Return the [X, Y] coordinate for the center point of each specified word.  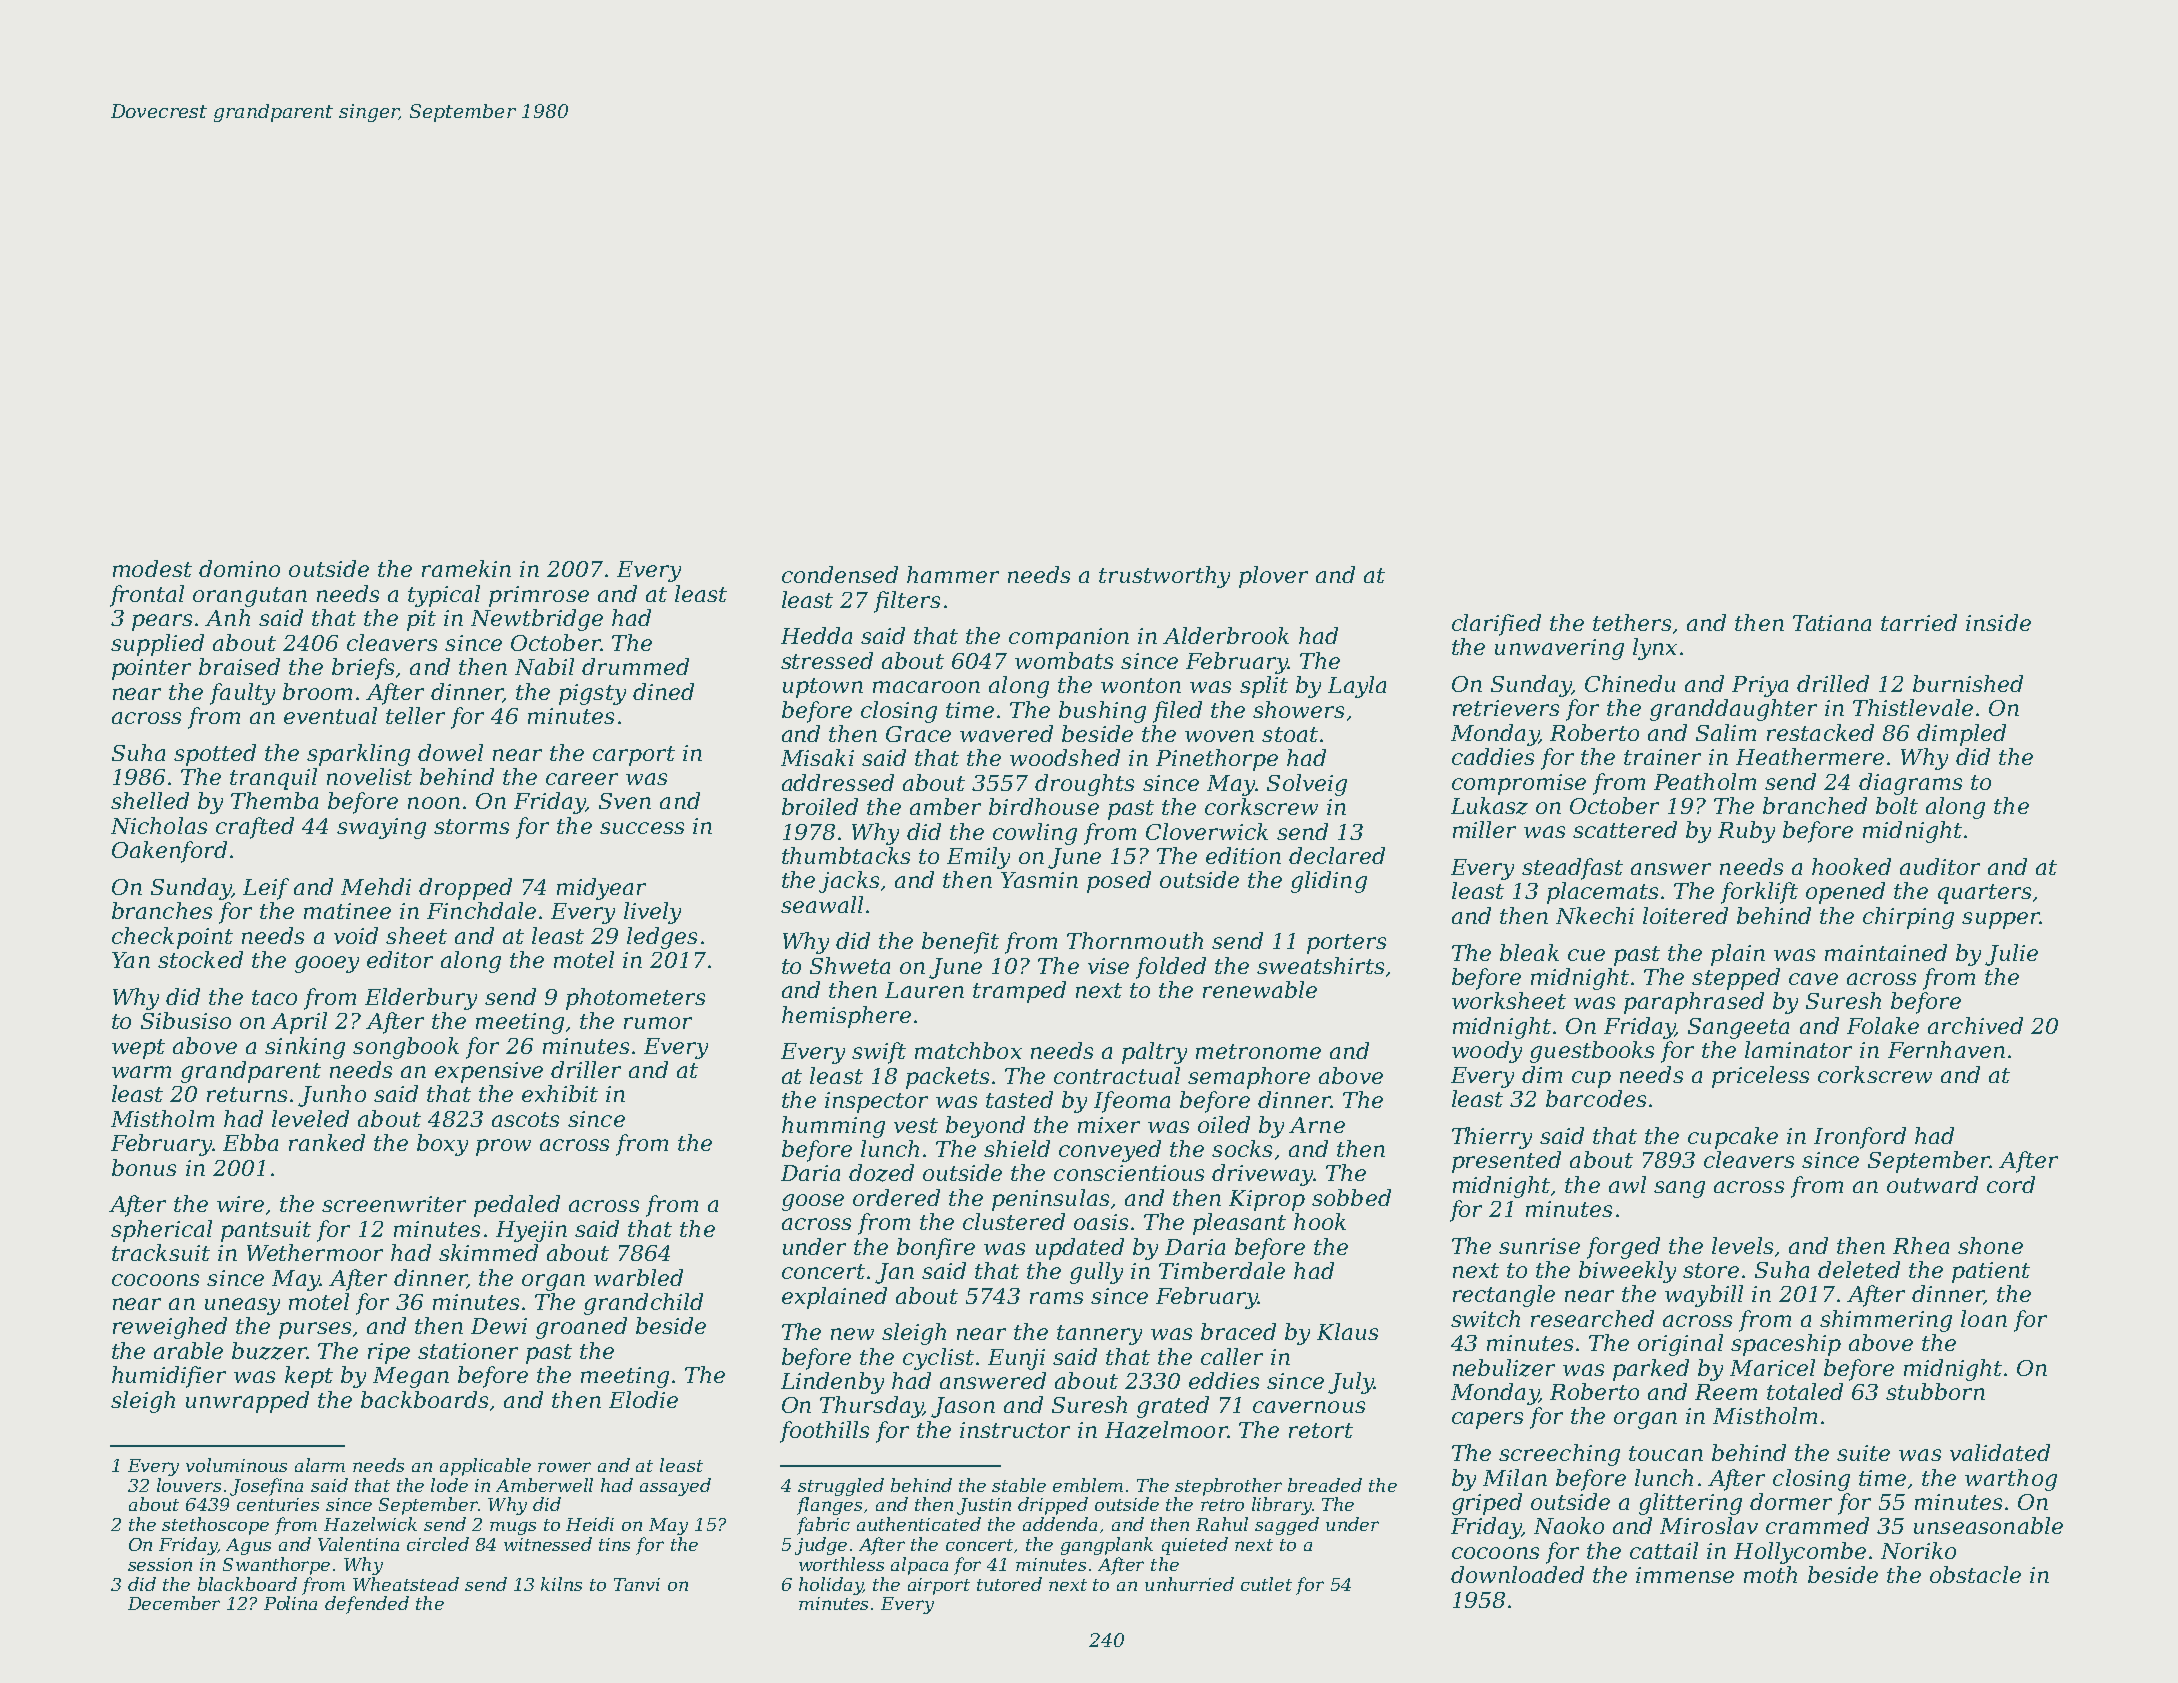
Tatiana [1832, 623]
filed [1177, 712]
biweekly [1627, 1272]
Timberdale [1222, 1270]
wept [138, 1049]
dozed [881, 1173]
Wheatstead [406, 1584]
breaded [1325, 1485]
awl [1627, 1184]
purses [315, 1330]
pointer [151, 669]
